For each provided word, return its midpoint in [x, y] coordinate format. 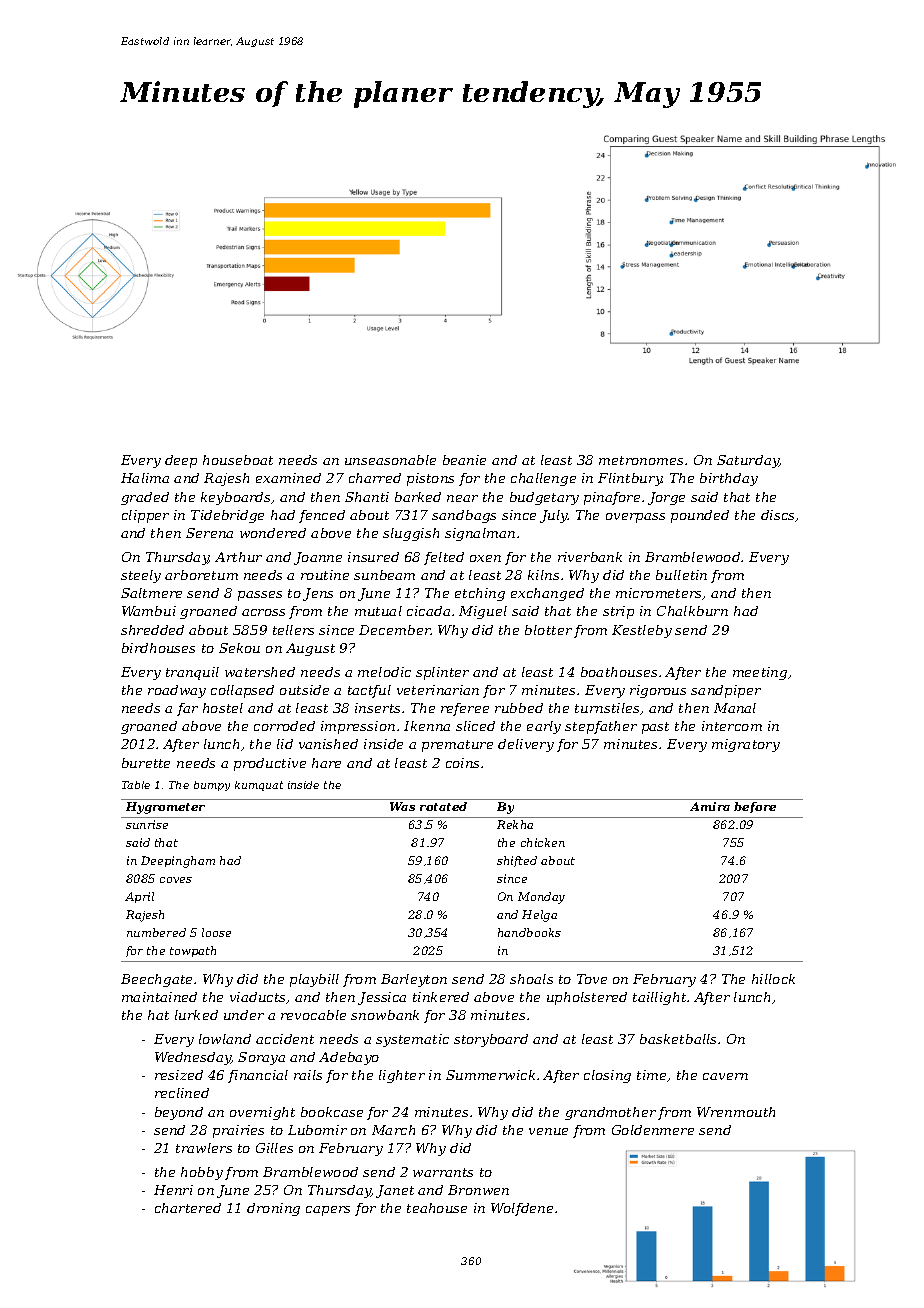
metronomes [641, 460]
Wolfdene [522, 1209]
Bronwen [478, 1190]
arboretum [201, 575]
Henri [173, 1190]
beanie [464, 460]
